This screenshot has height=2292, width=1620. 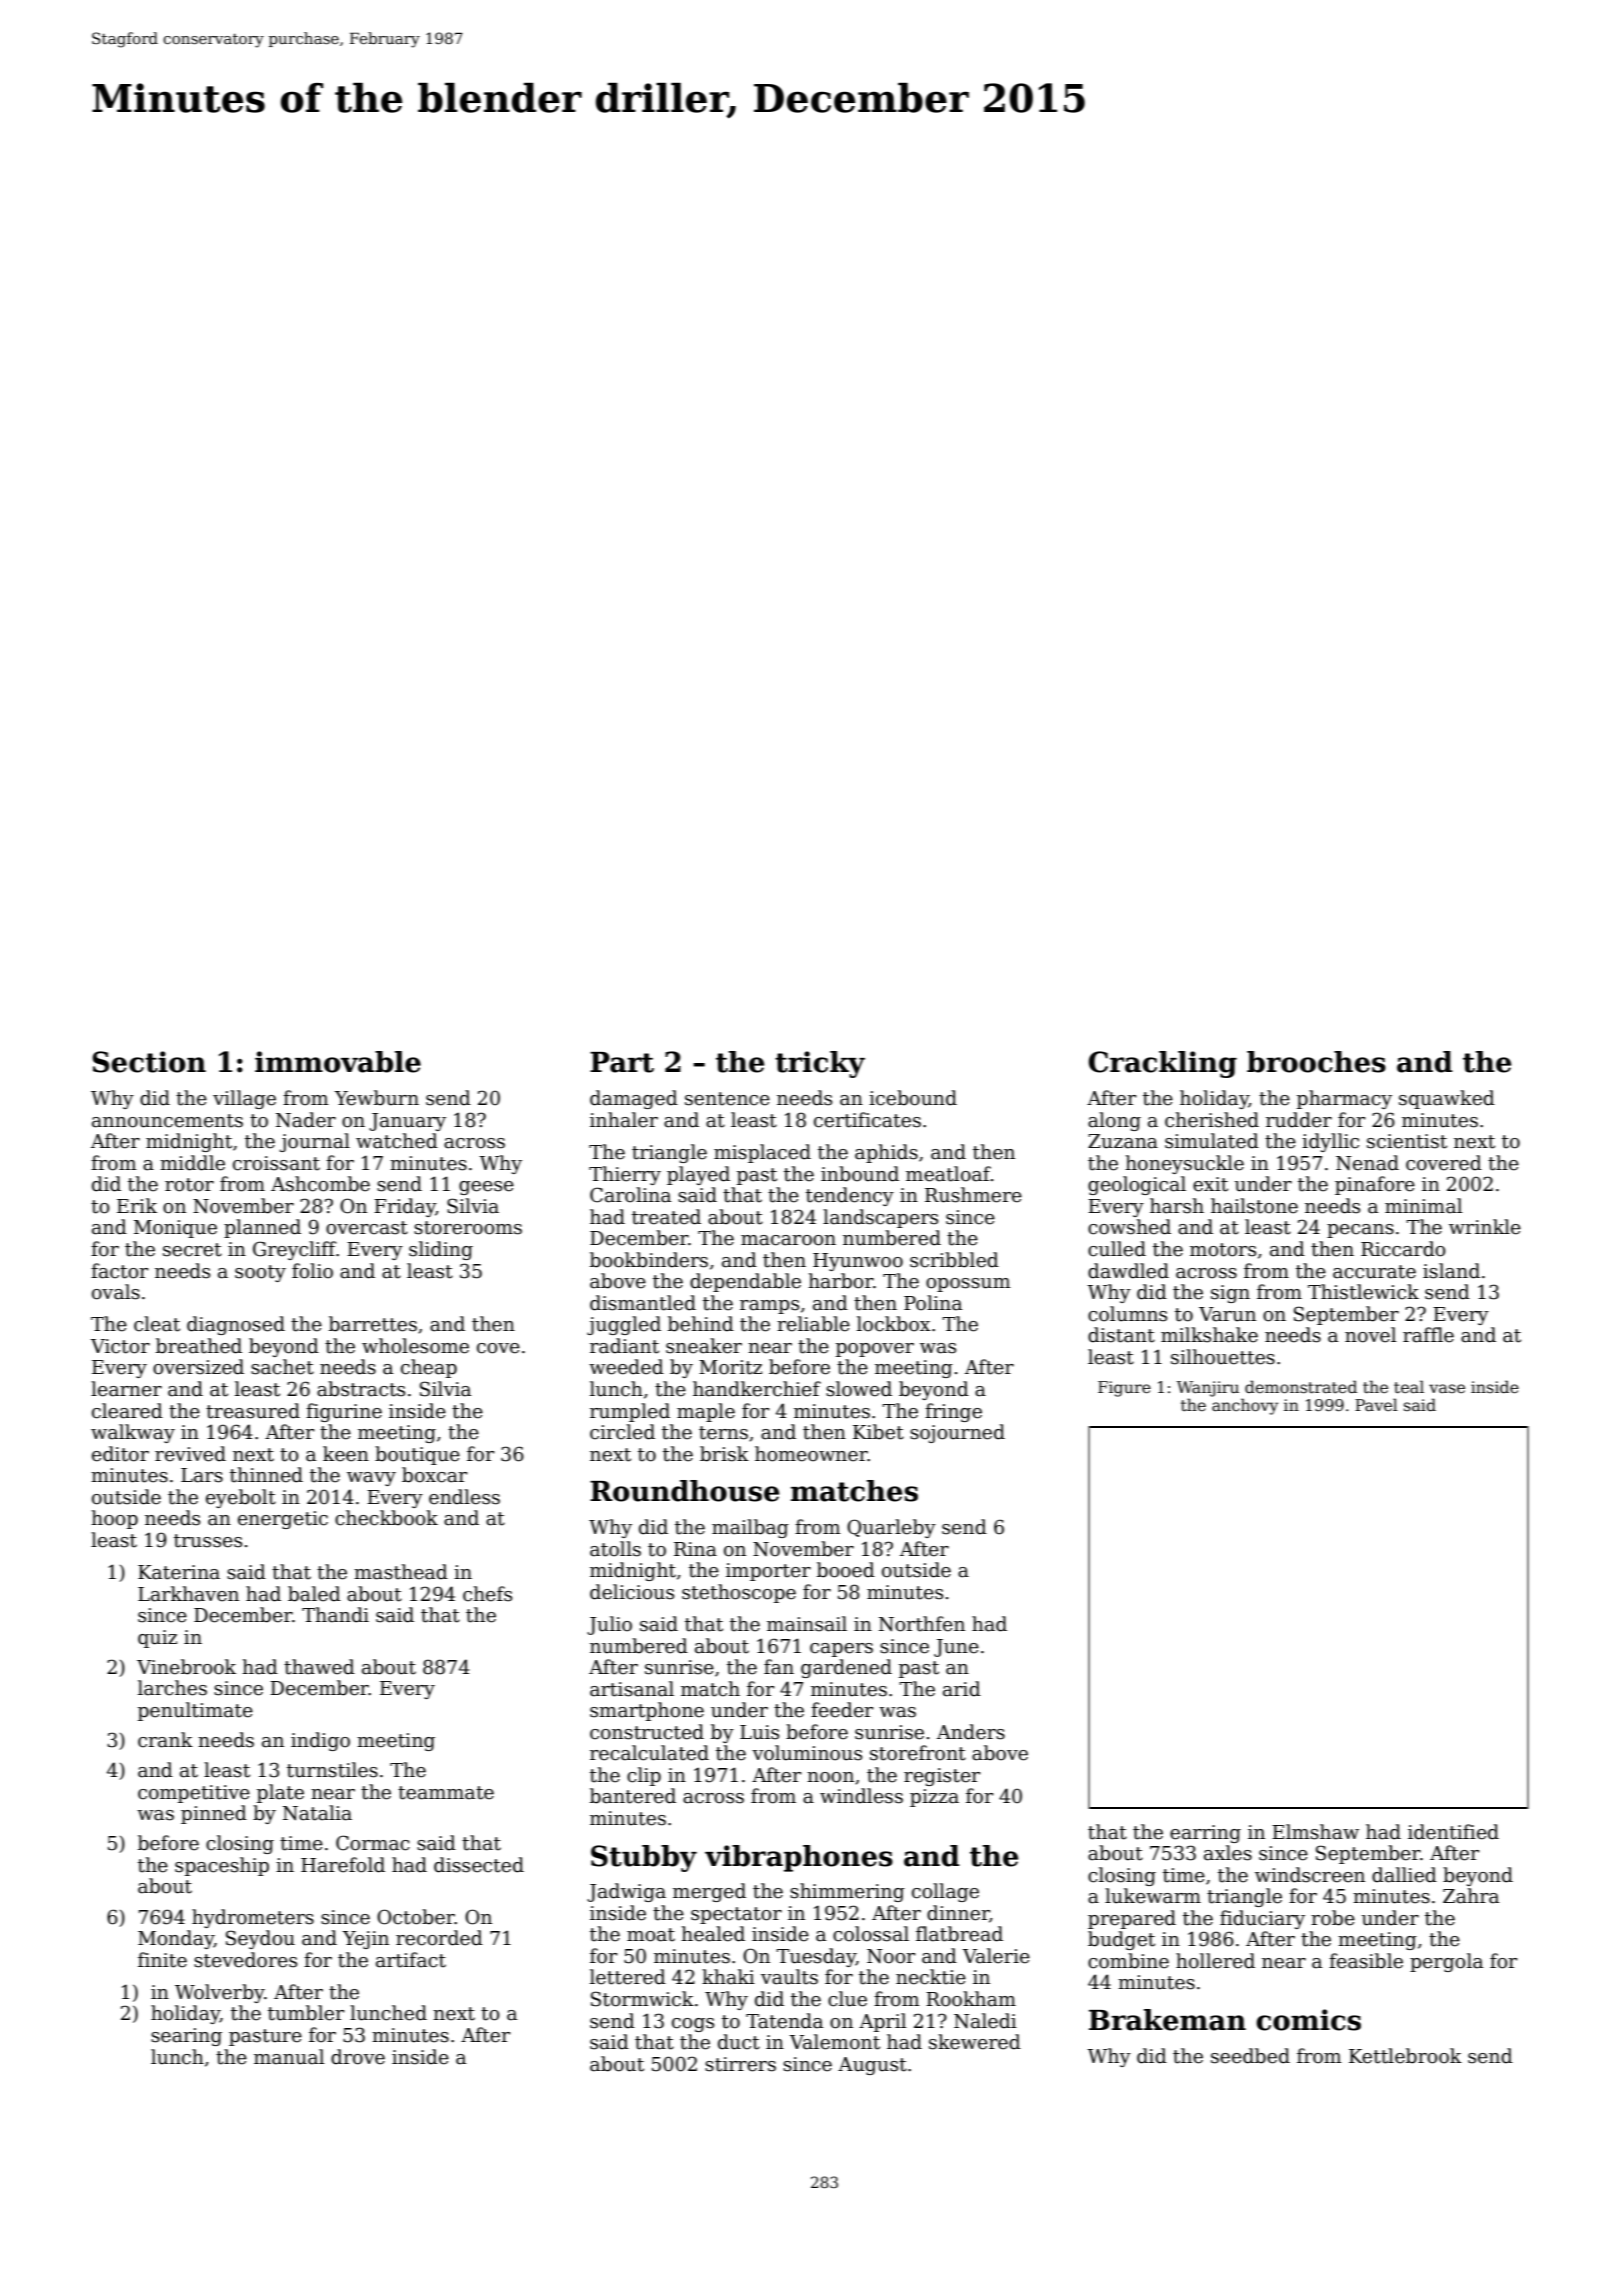 I want to click on Section, so click(x=149, y=1062).
